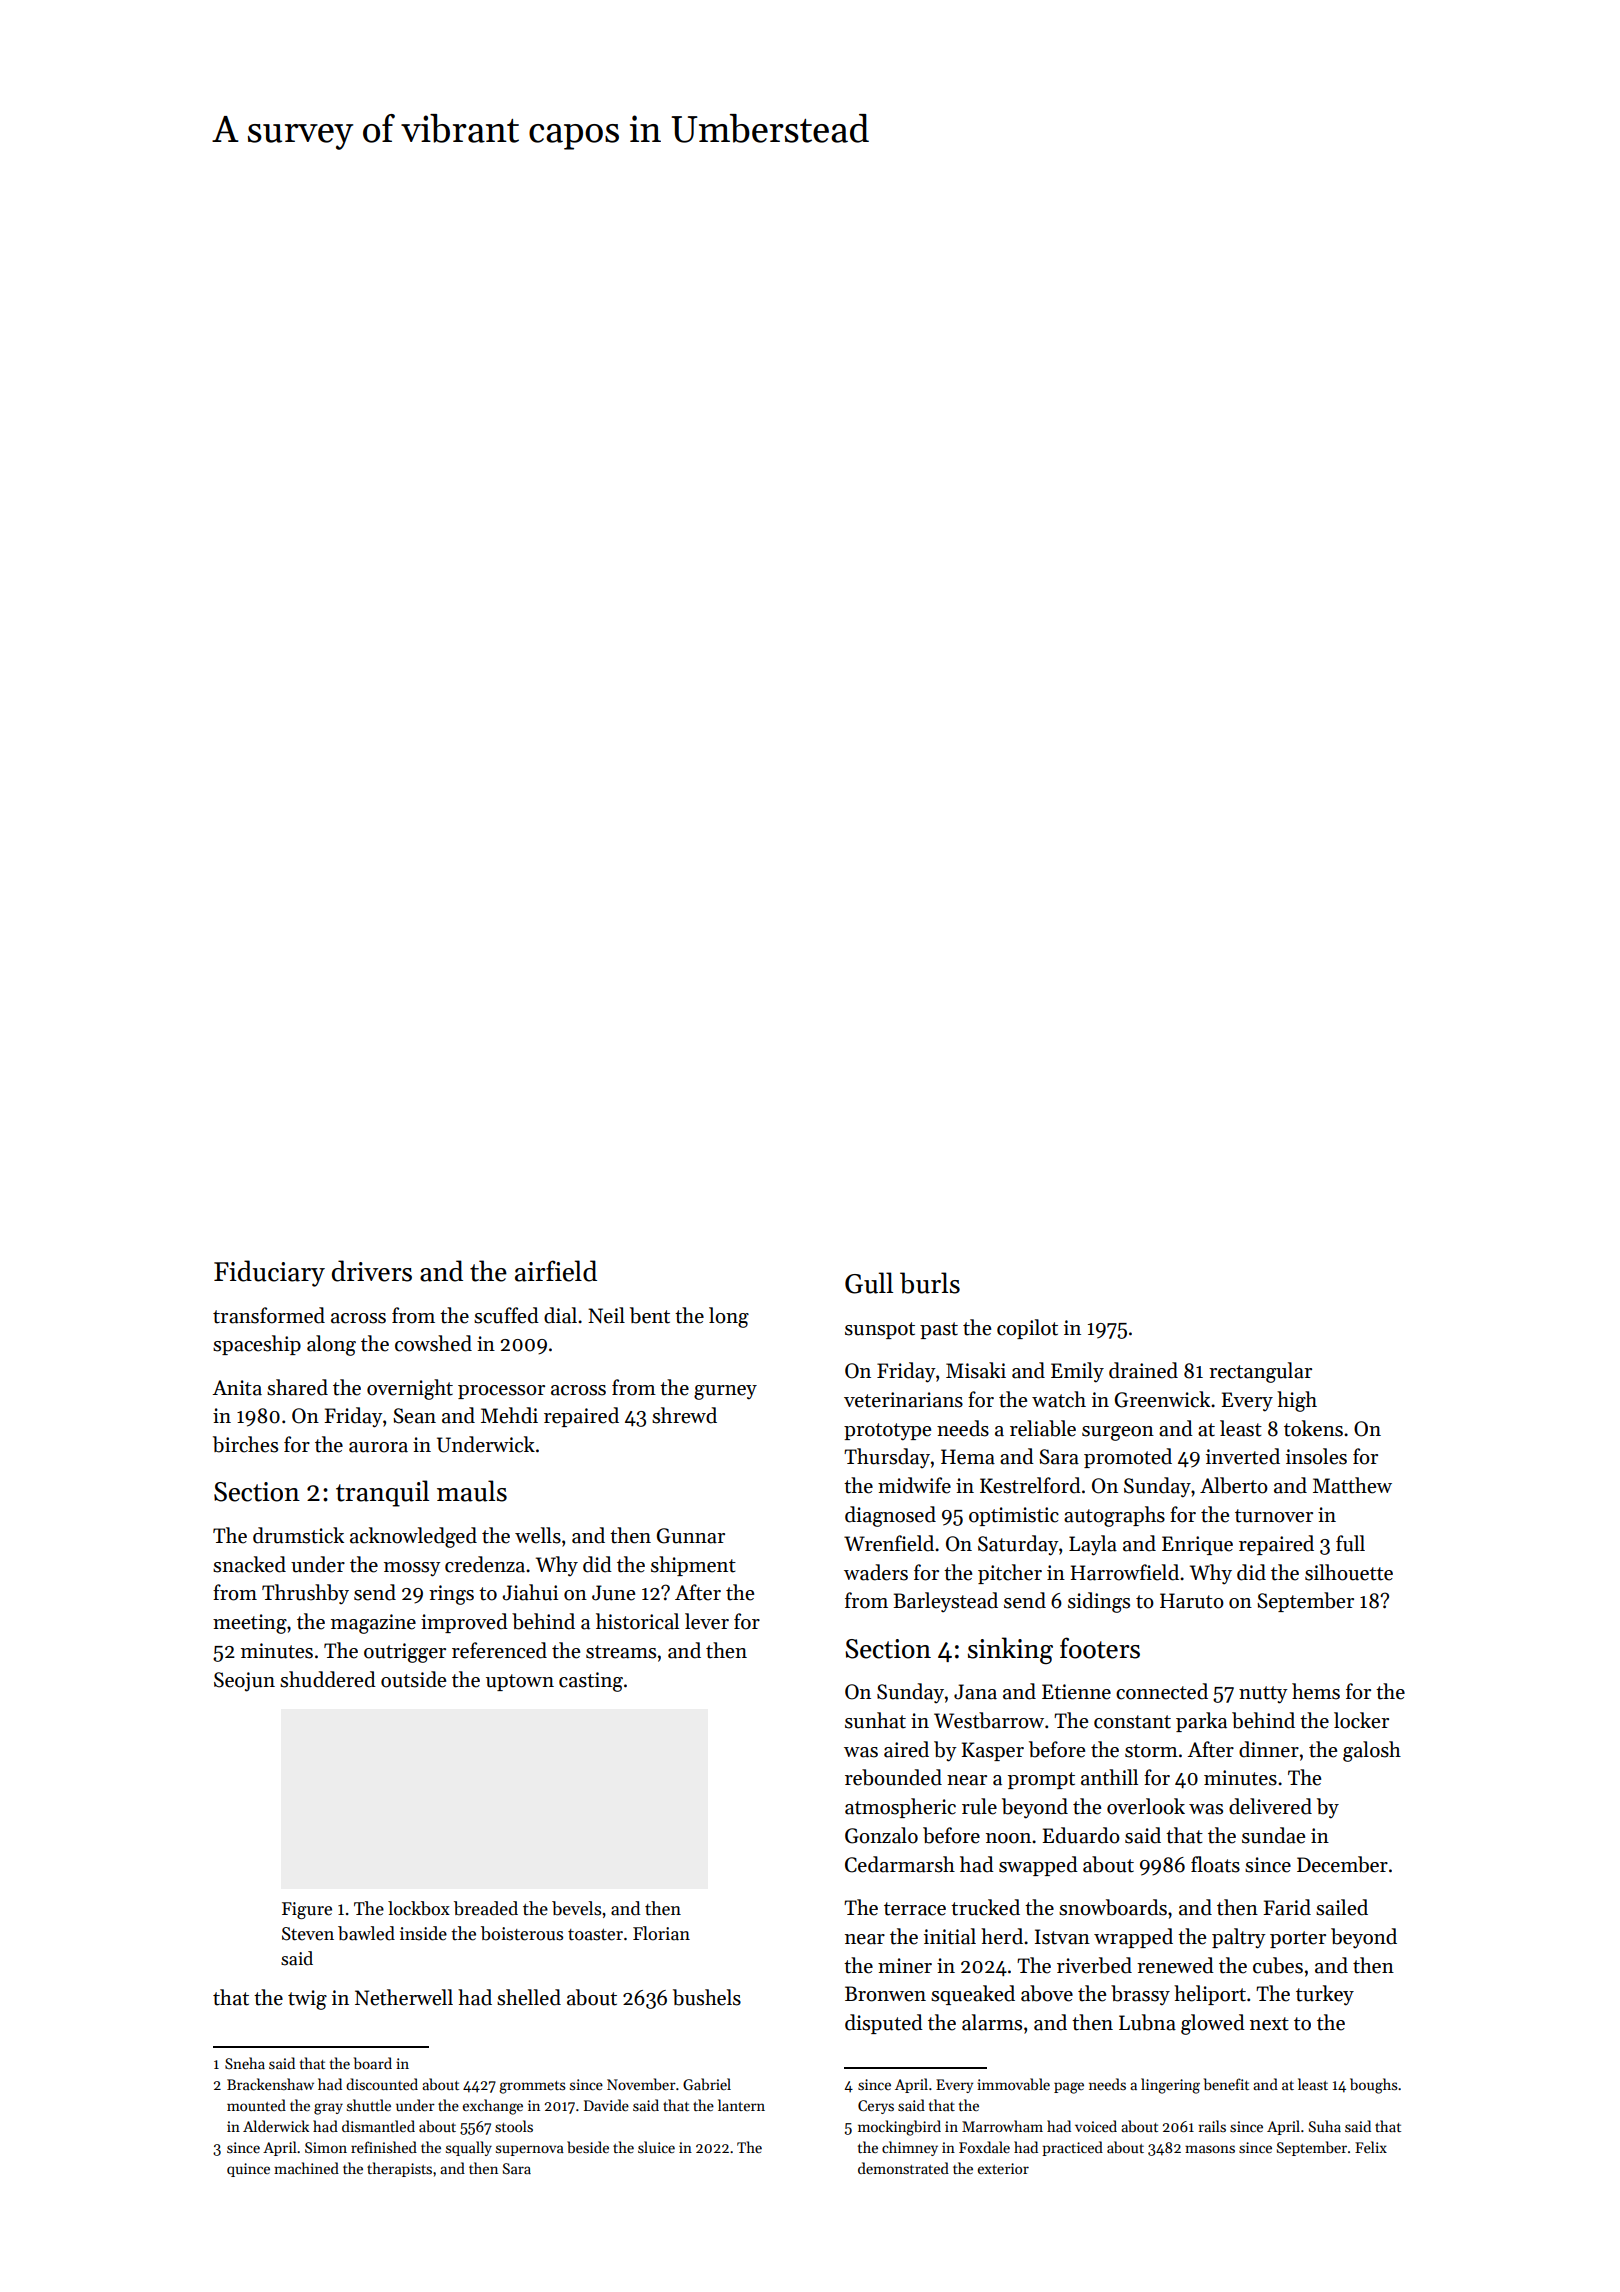 This screenshot has height=2292, width=1620. Describe the element at coordinates (520, 1682) in the screenshot. I see `uptown` at that location.
